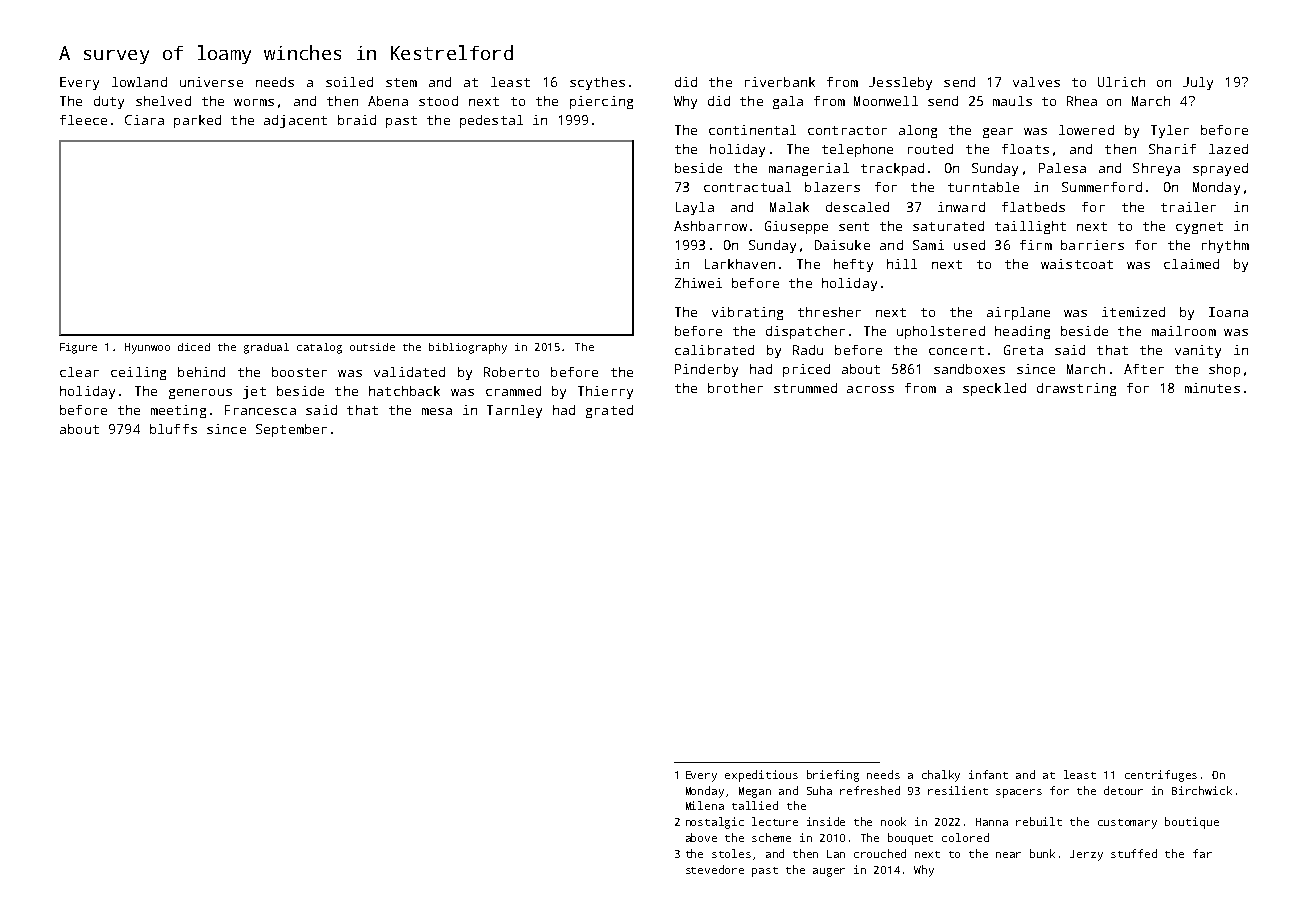  I want to click on valves, so click(1036, 82).
